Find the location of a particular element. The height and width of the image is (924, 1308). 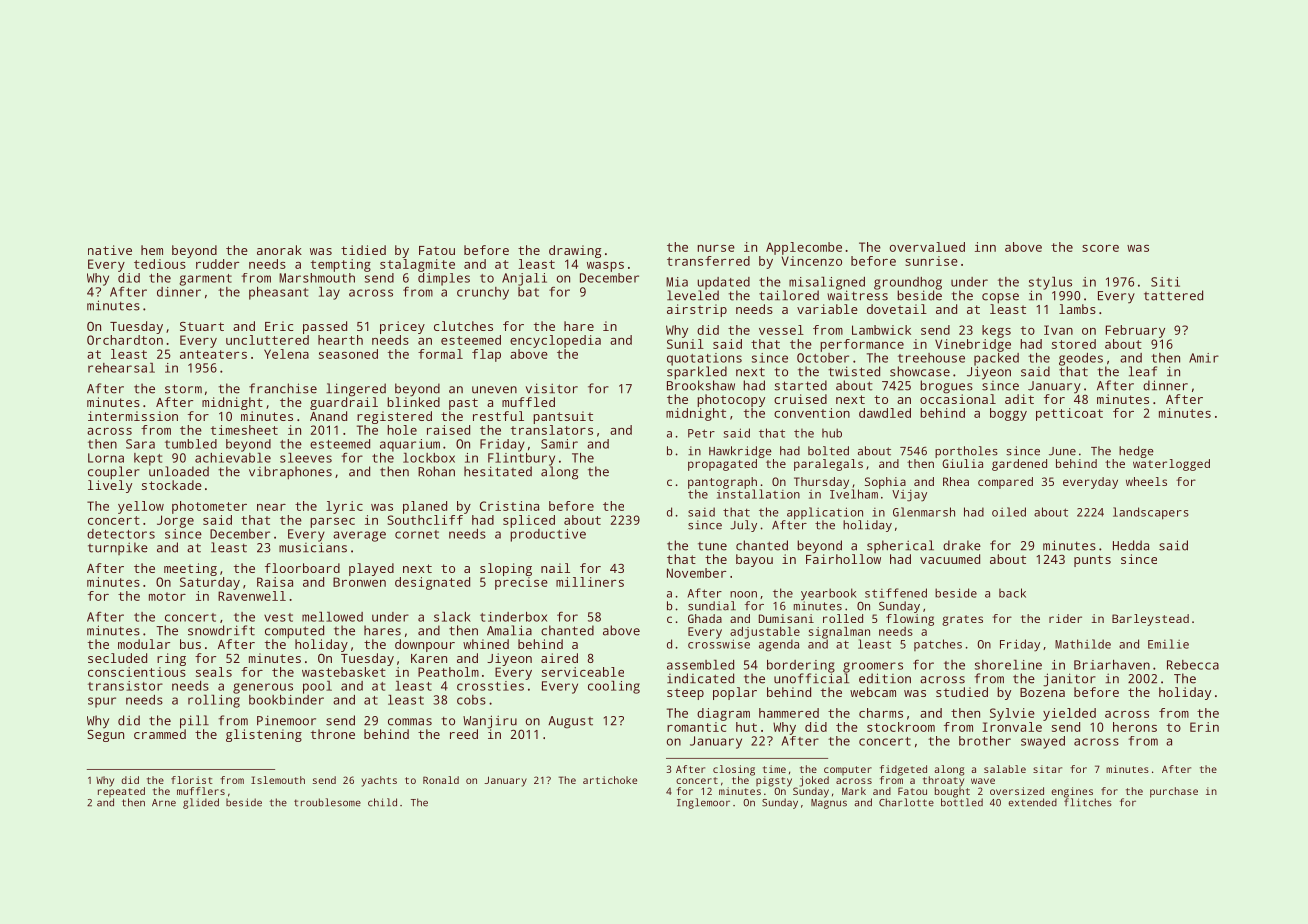

vessel is located at coordinates (781, 330).
